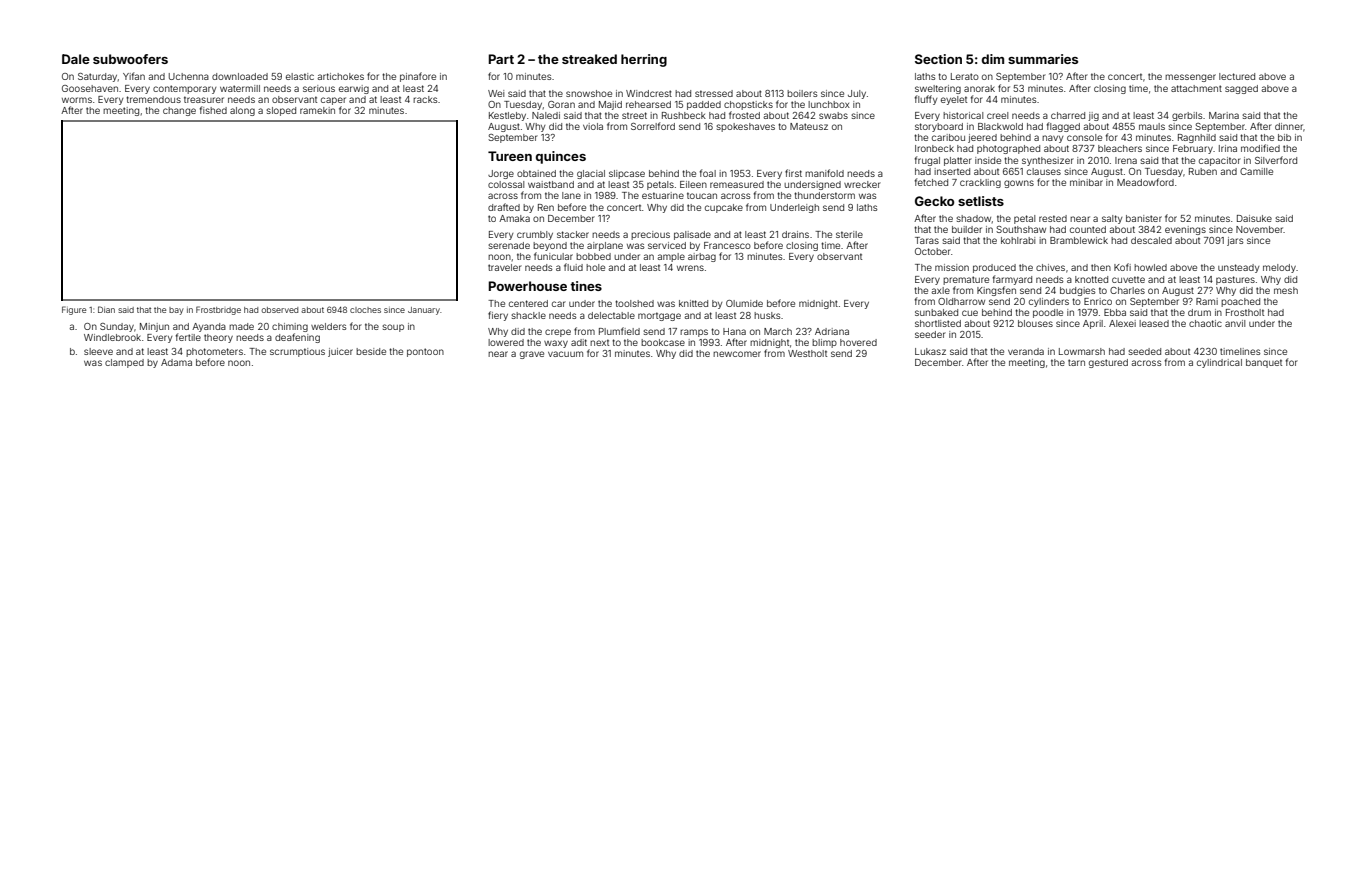 This image has width=1372, height=887. Describe the element at coordinates (1264, 363) in the image. I see `banquet` at that location.
